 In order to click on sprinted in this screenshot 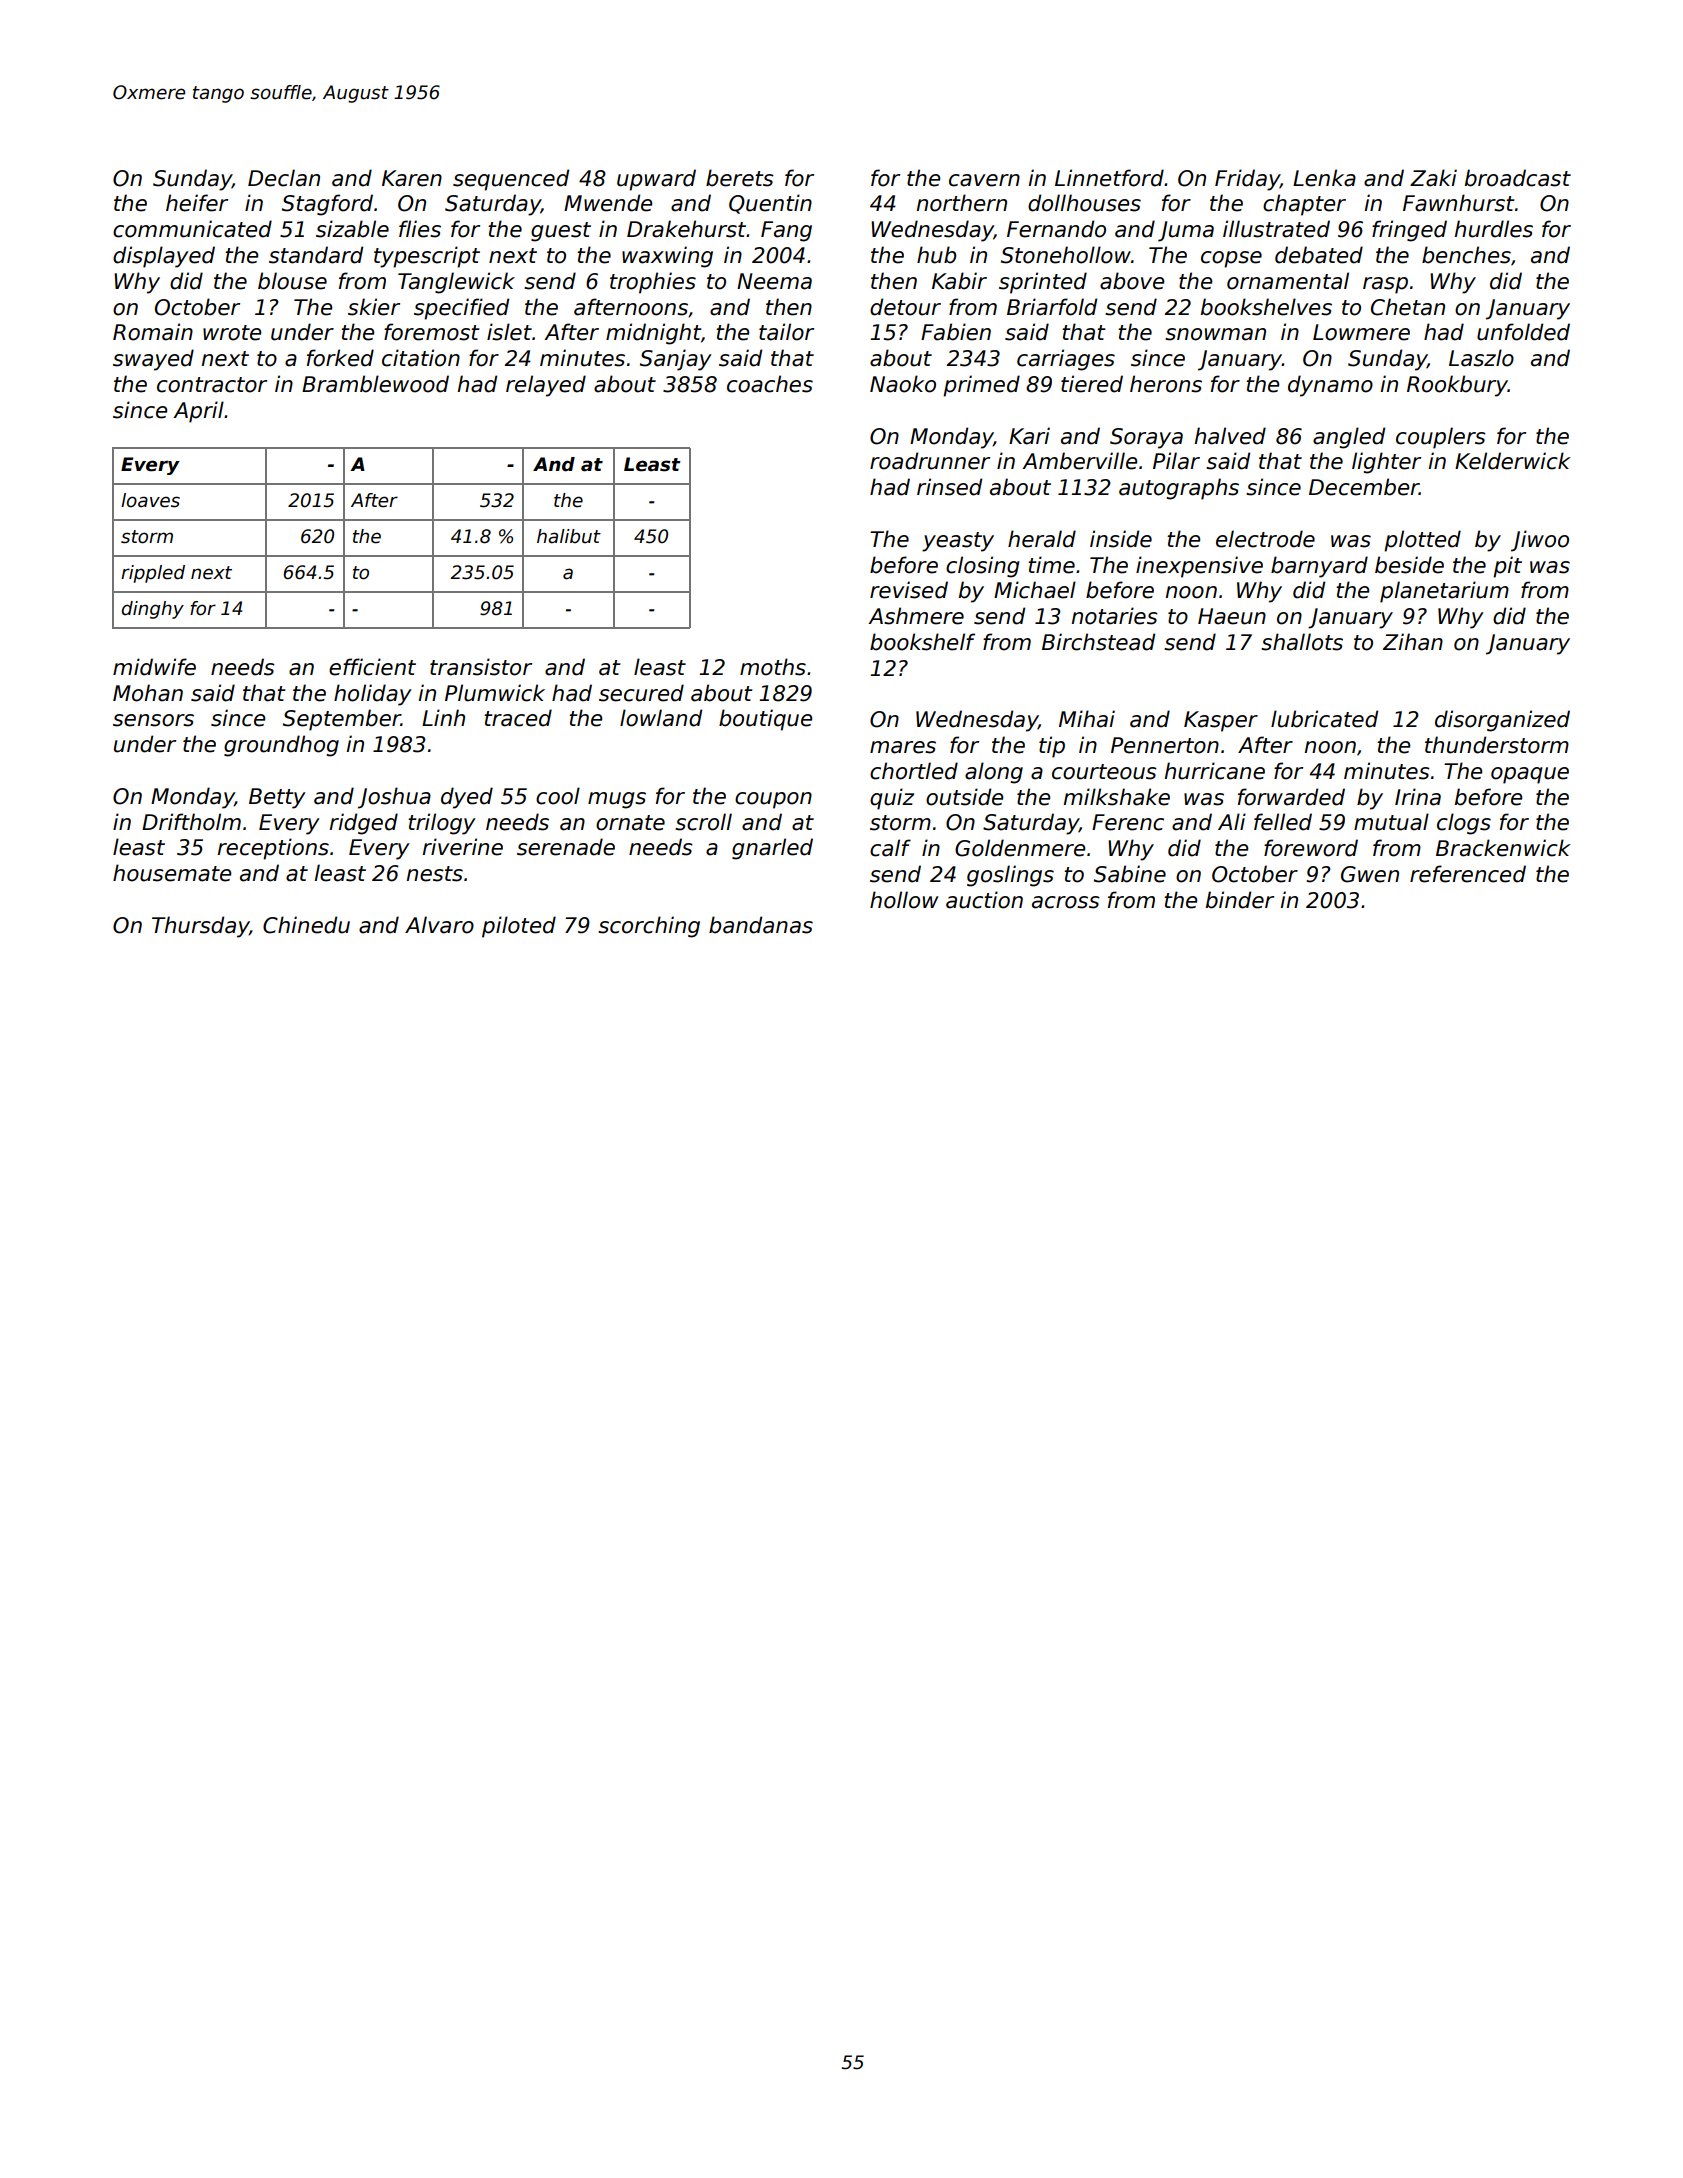, I will do `click(1043, 283)`.
